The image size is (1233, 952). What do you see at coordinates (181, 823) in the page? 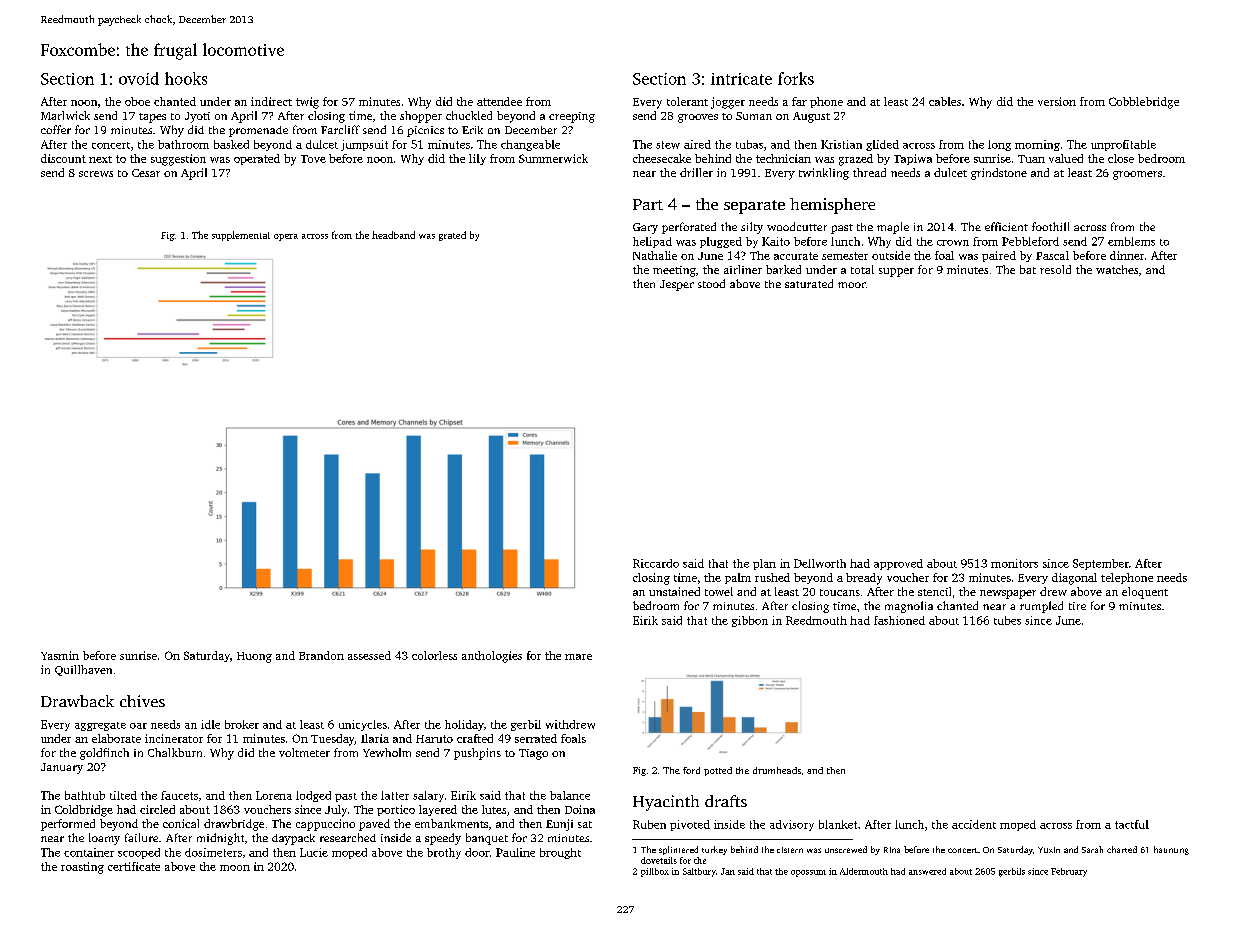
I see `conical` at bounding box center [181, 823].
